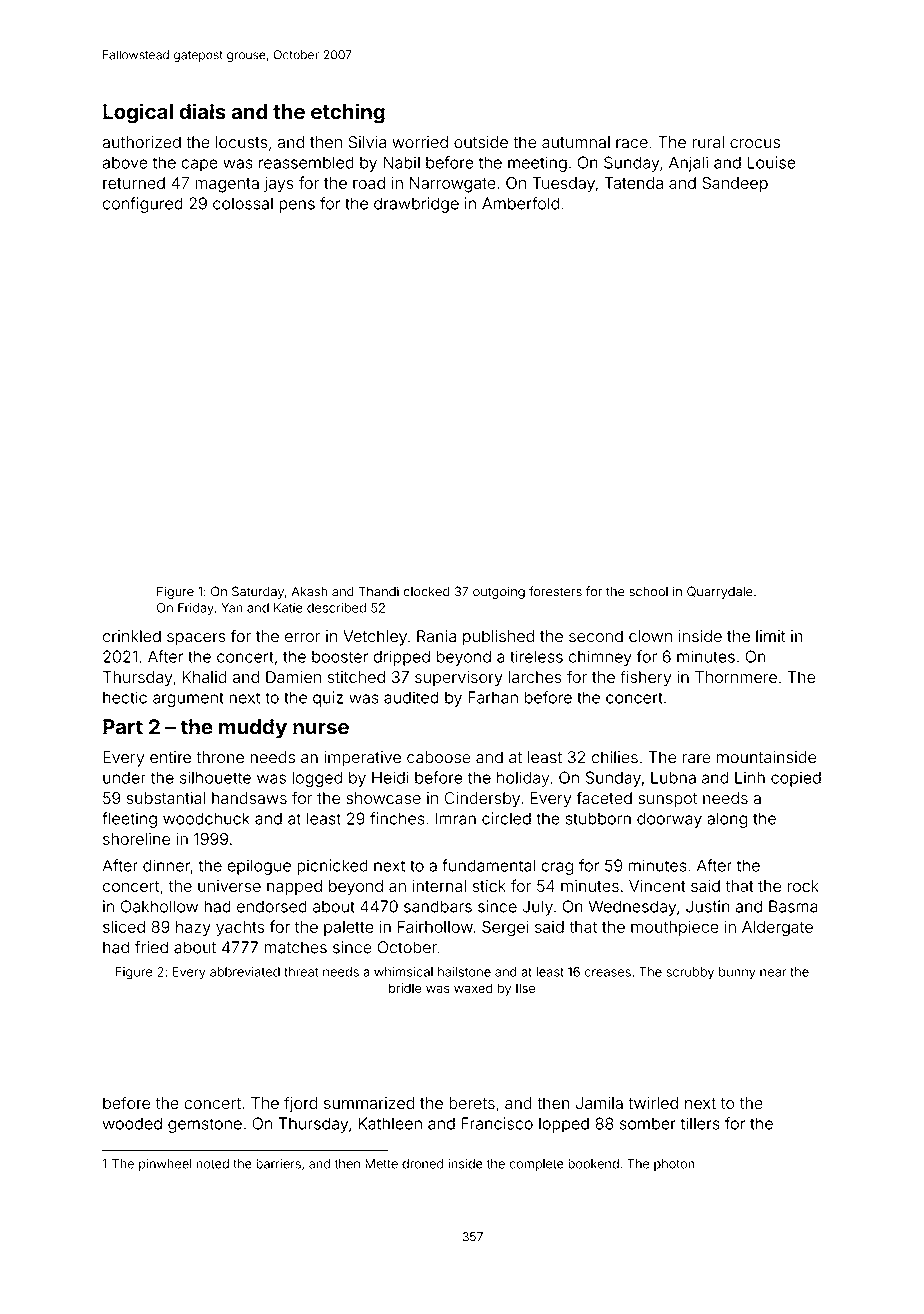  I want to click on etching, so click(348, 113).
